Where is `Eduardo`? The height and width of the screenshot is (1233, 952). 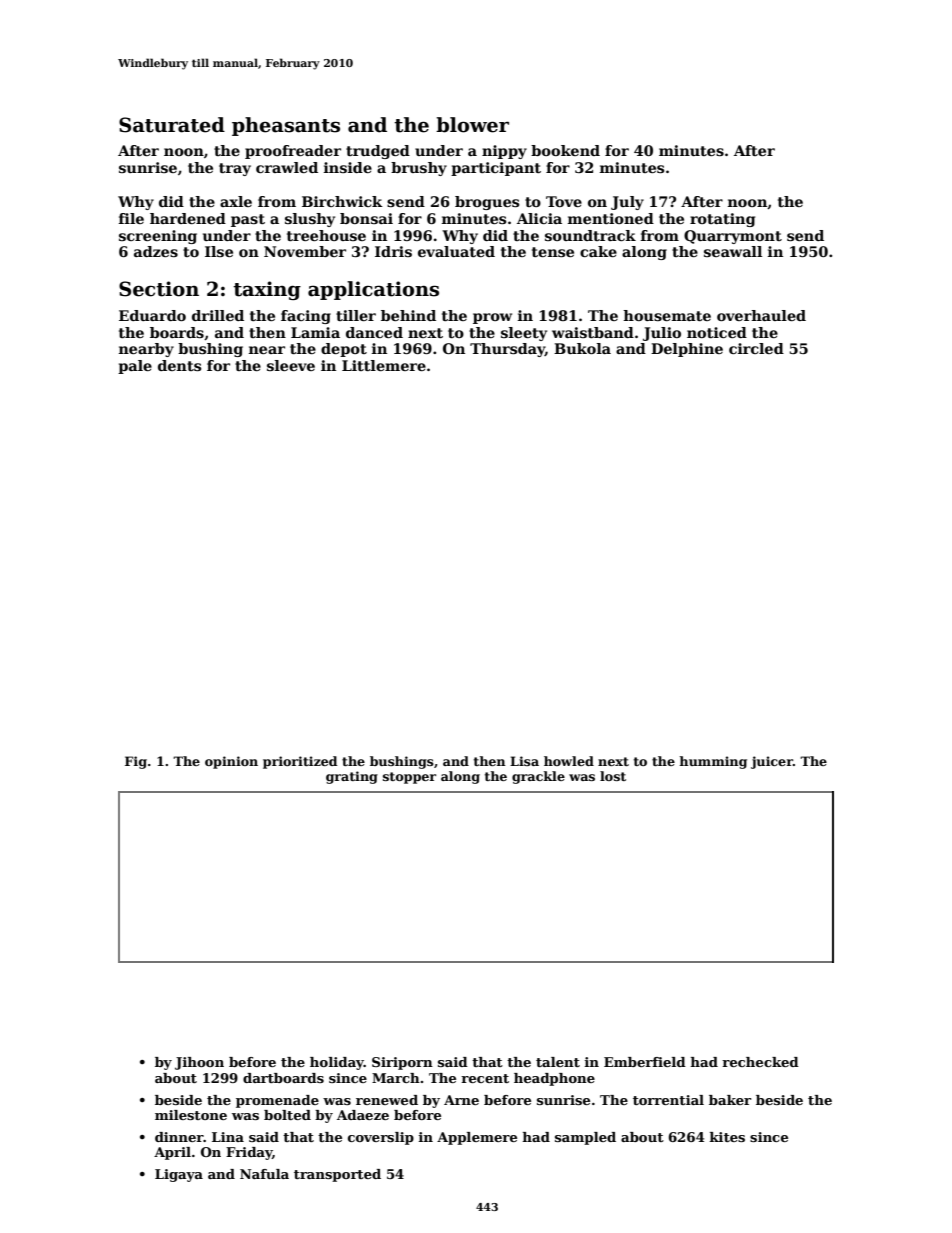
Eduardo is located at coordinates (152, 315).
